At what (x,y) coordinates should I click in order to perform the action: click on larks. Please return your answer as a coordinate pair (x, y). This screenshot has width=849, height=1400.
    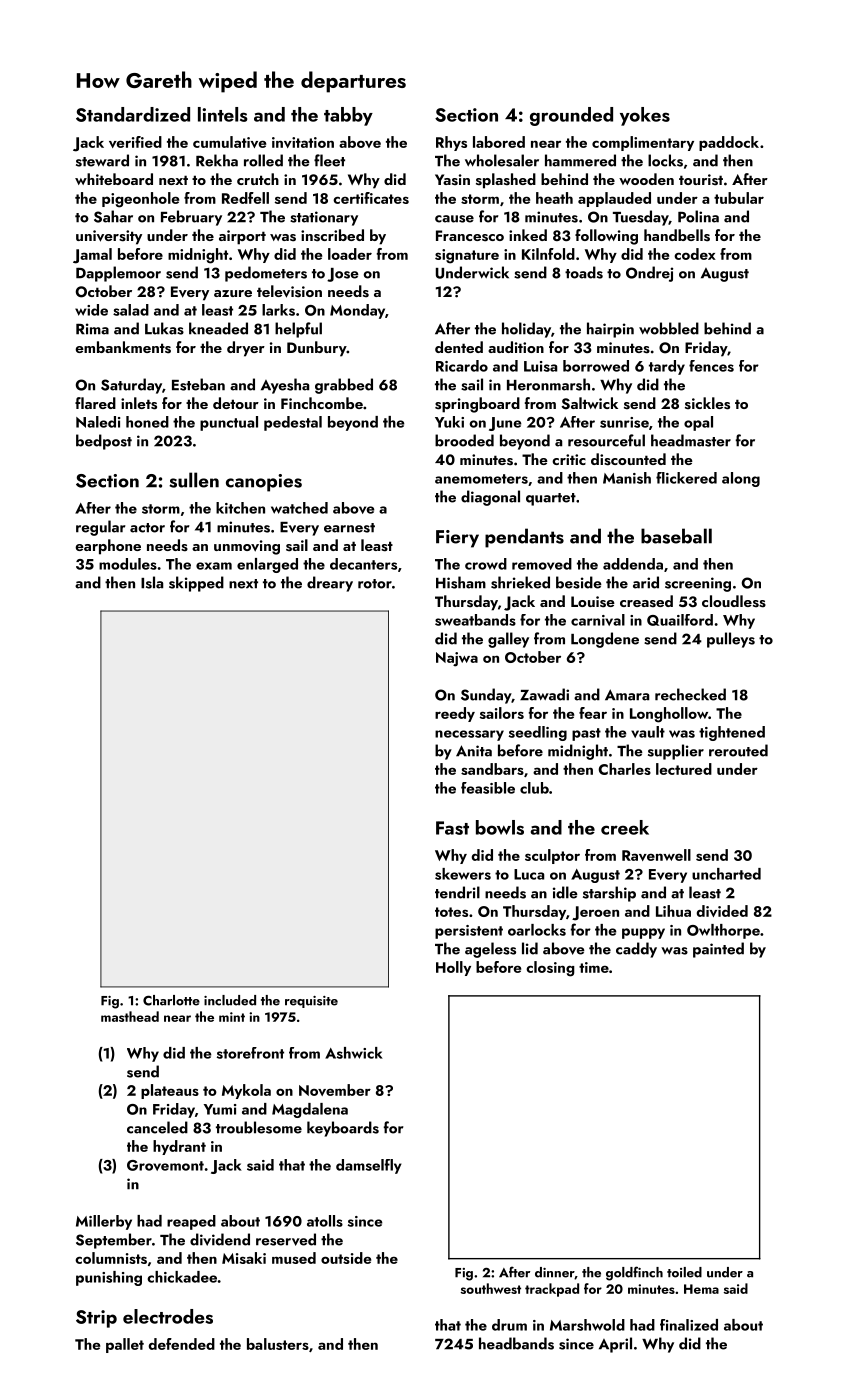
    Looking at the image, I should click on (278, 310).
